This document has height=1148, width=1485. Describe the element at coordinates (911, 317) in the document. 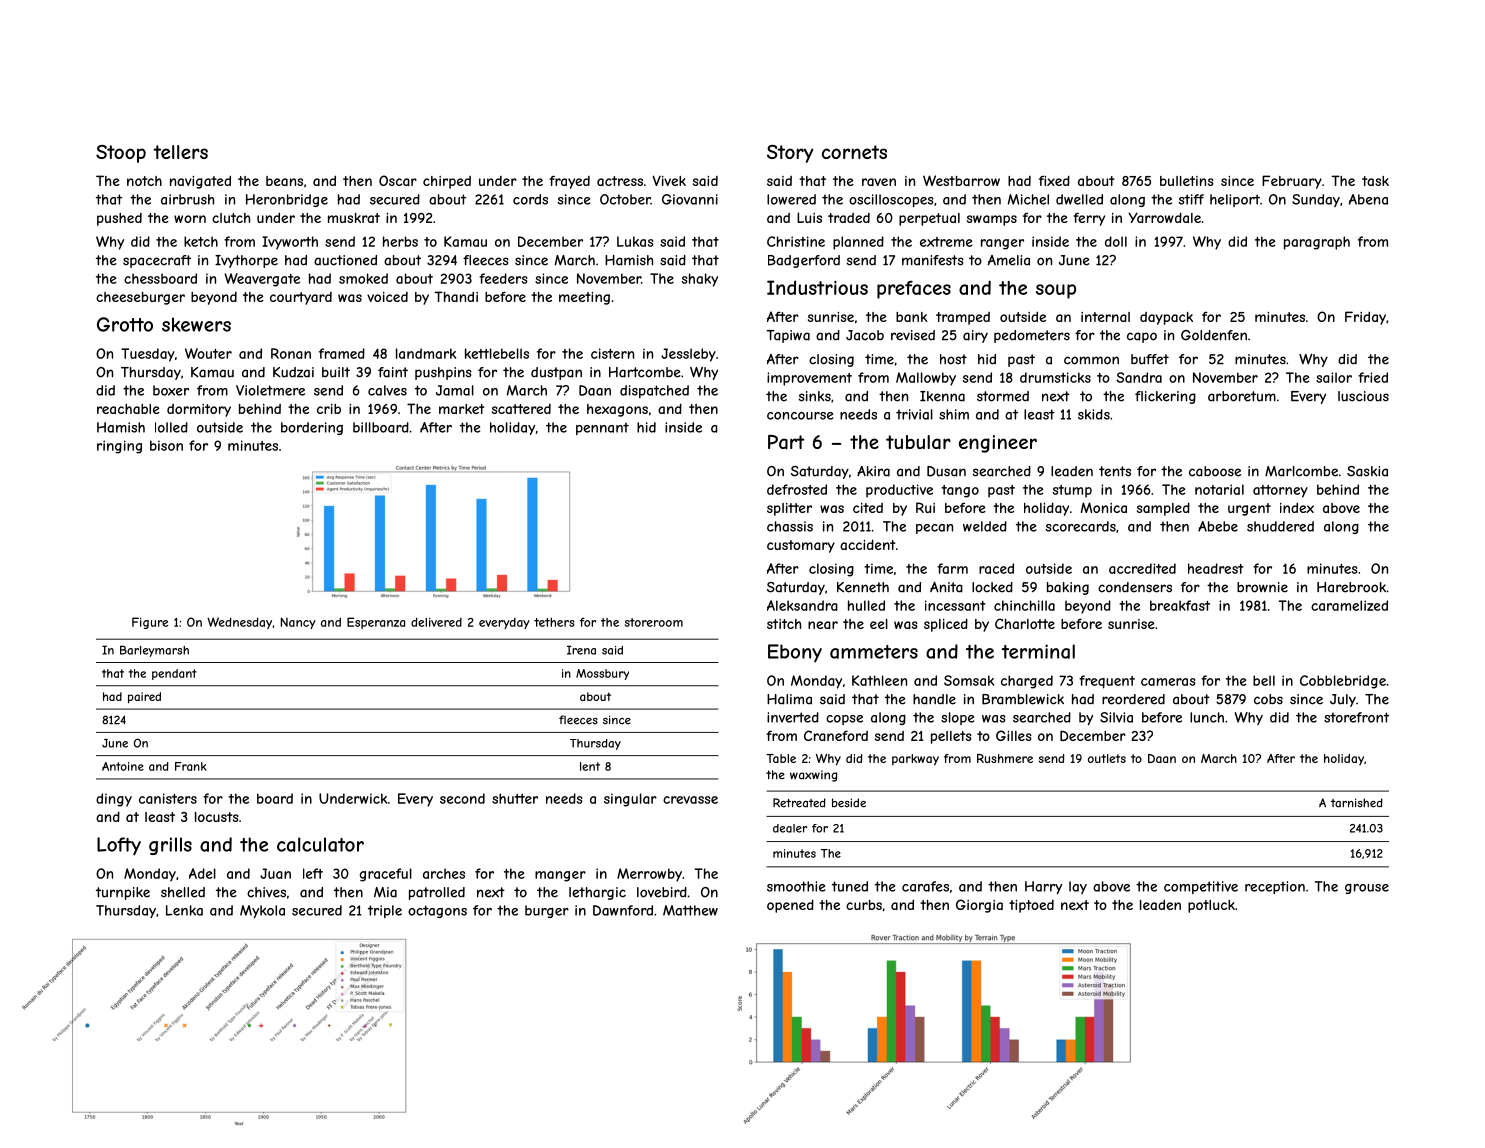

I see `bank` at that location.
